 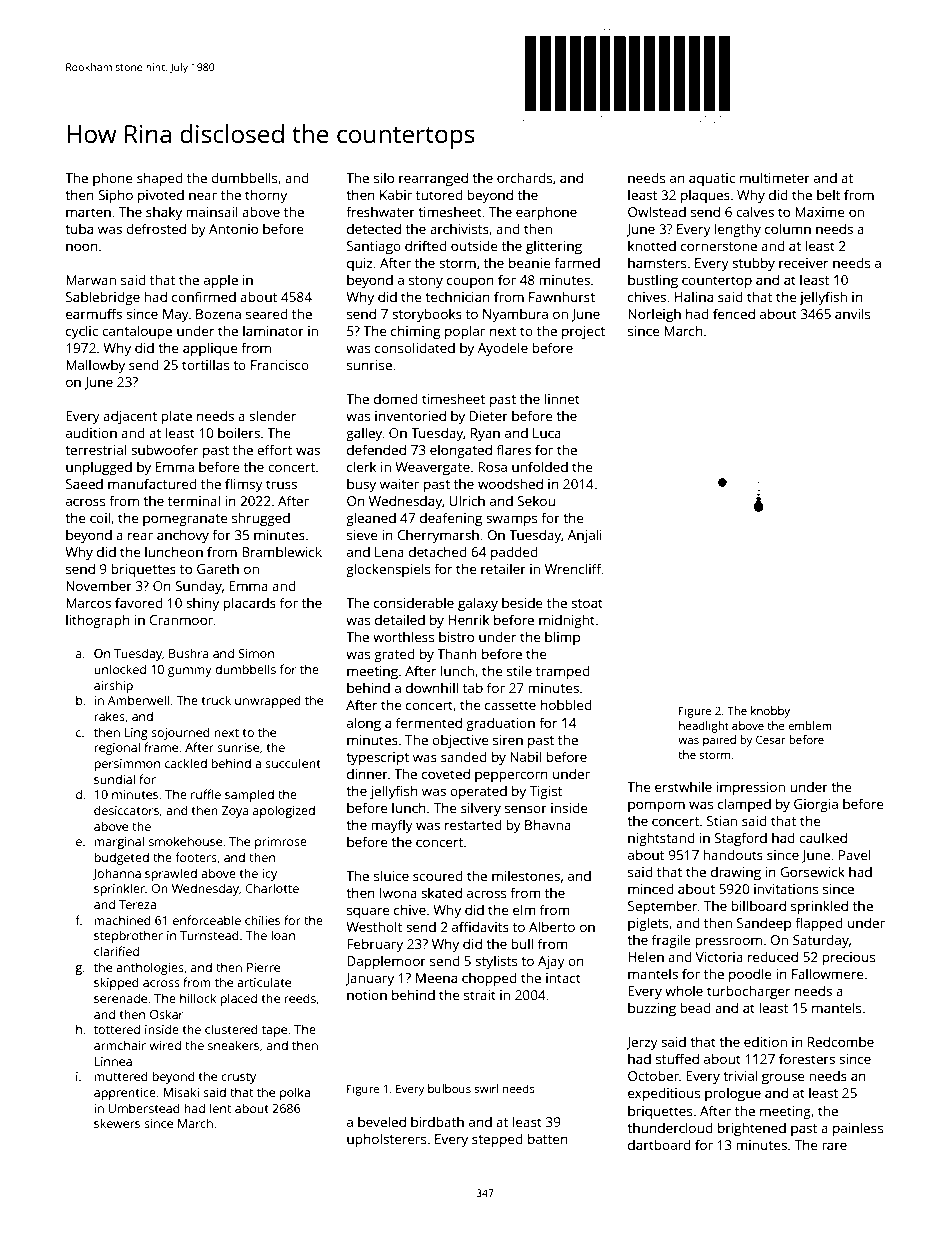 What do you see at coordinates (526, 809) in the image?
I see `sensor` at bounding box center [526, 809].
